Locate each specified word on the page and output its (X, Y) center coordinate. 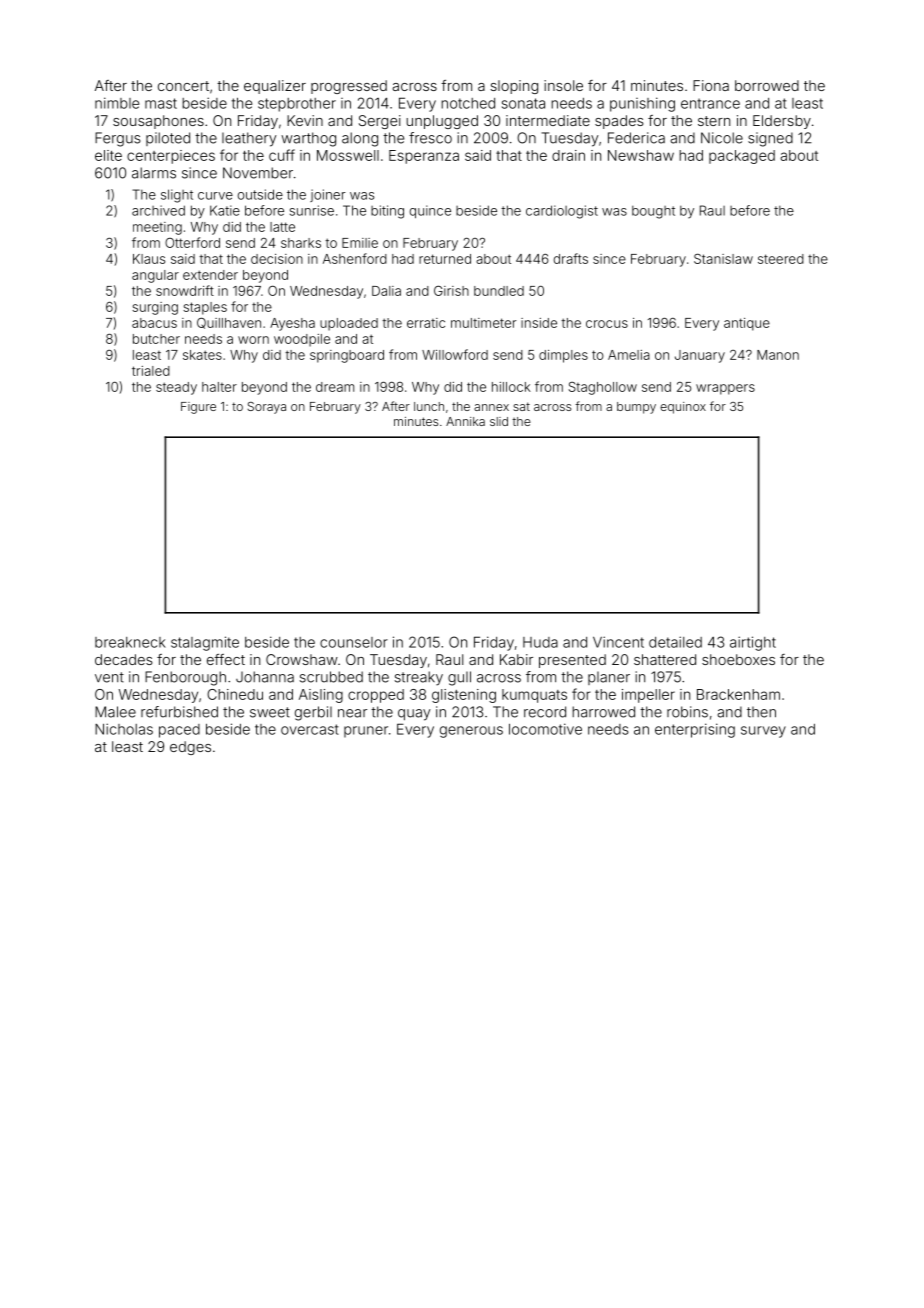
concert (183, 86)
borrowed (767, 85)
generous (471, 732)
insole (563, 85)
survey (763, 732)
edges (190, 748)
